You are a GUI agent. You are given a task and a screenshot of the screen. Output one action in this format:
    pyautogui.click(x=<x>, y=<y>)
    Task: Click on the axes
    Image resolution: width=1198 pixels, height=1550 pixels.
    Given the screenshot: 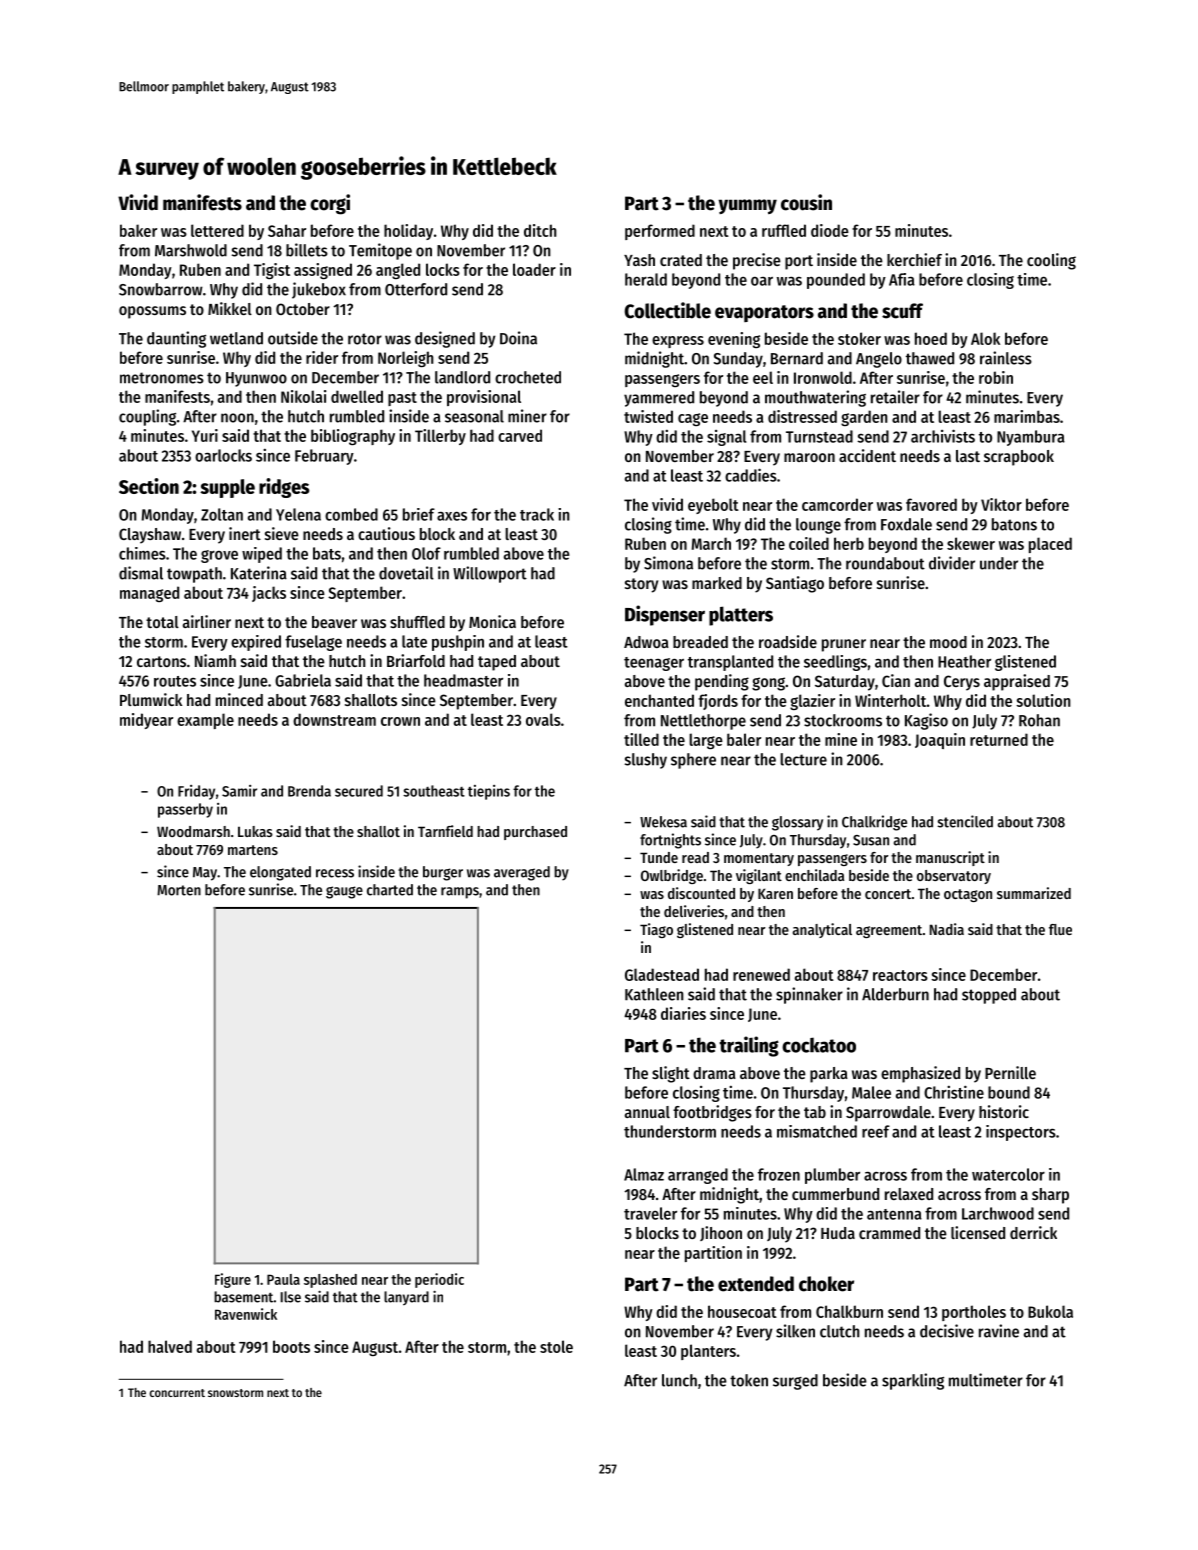 What is the action you would take?
    pyautogui.click(x=452, y=516)
